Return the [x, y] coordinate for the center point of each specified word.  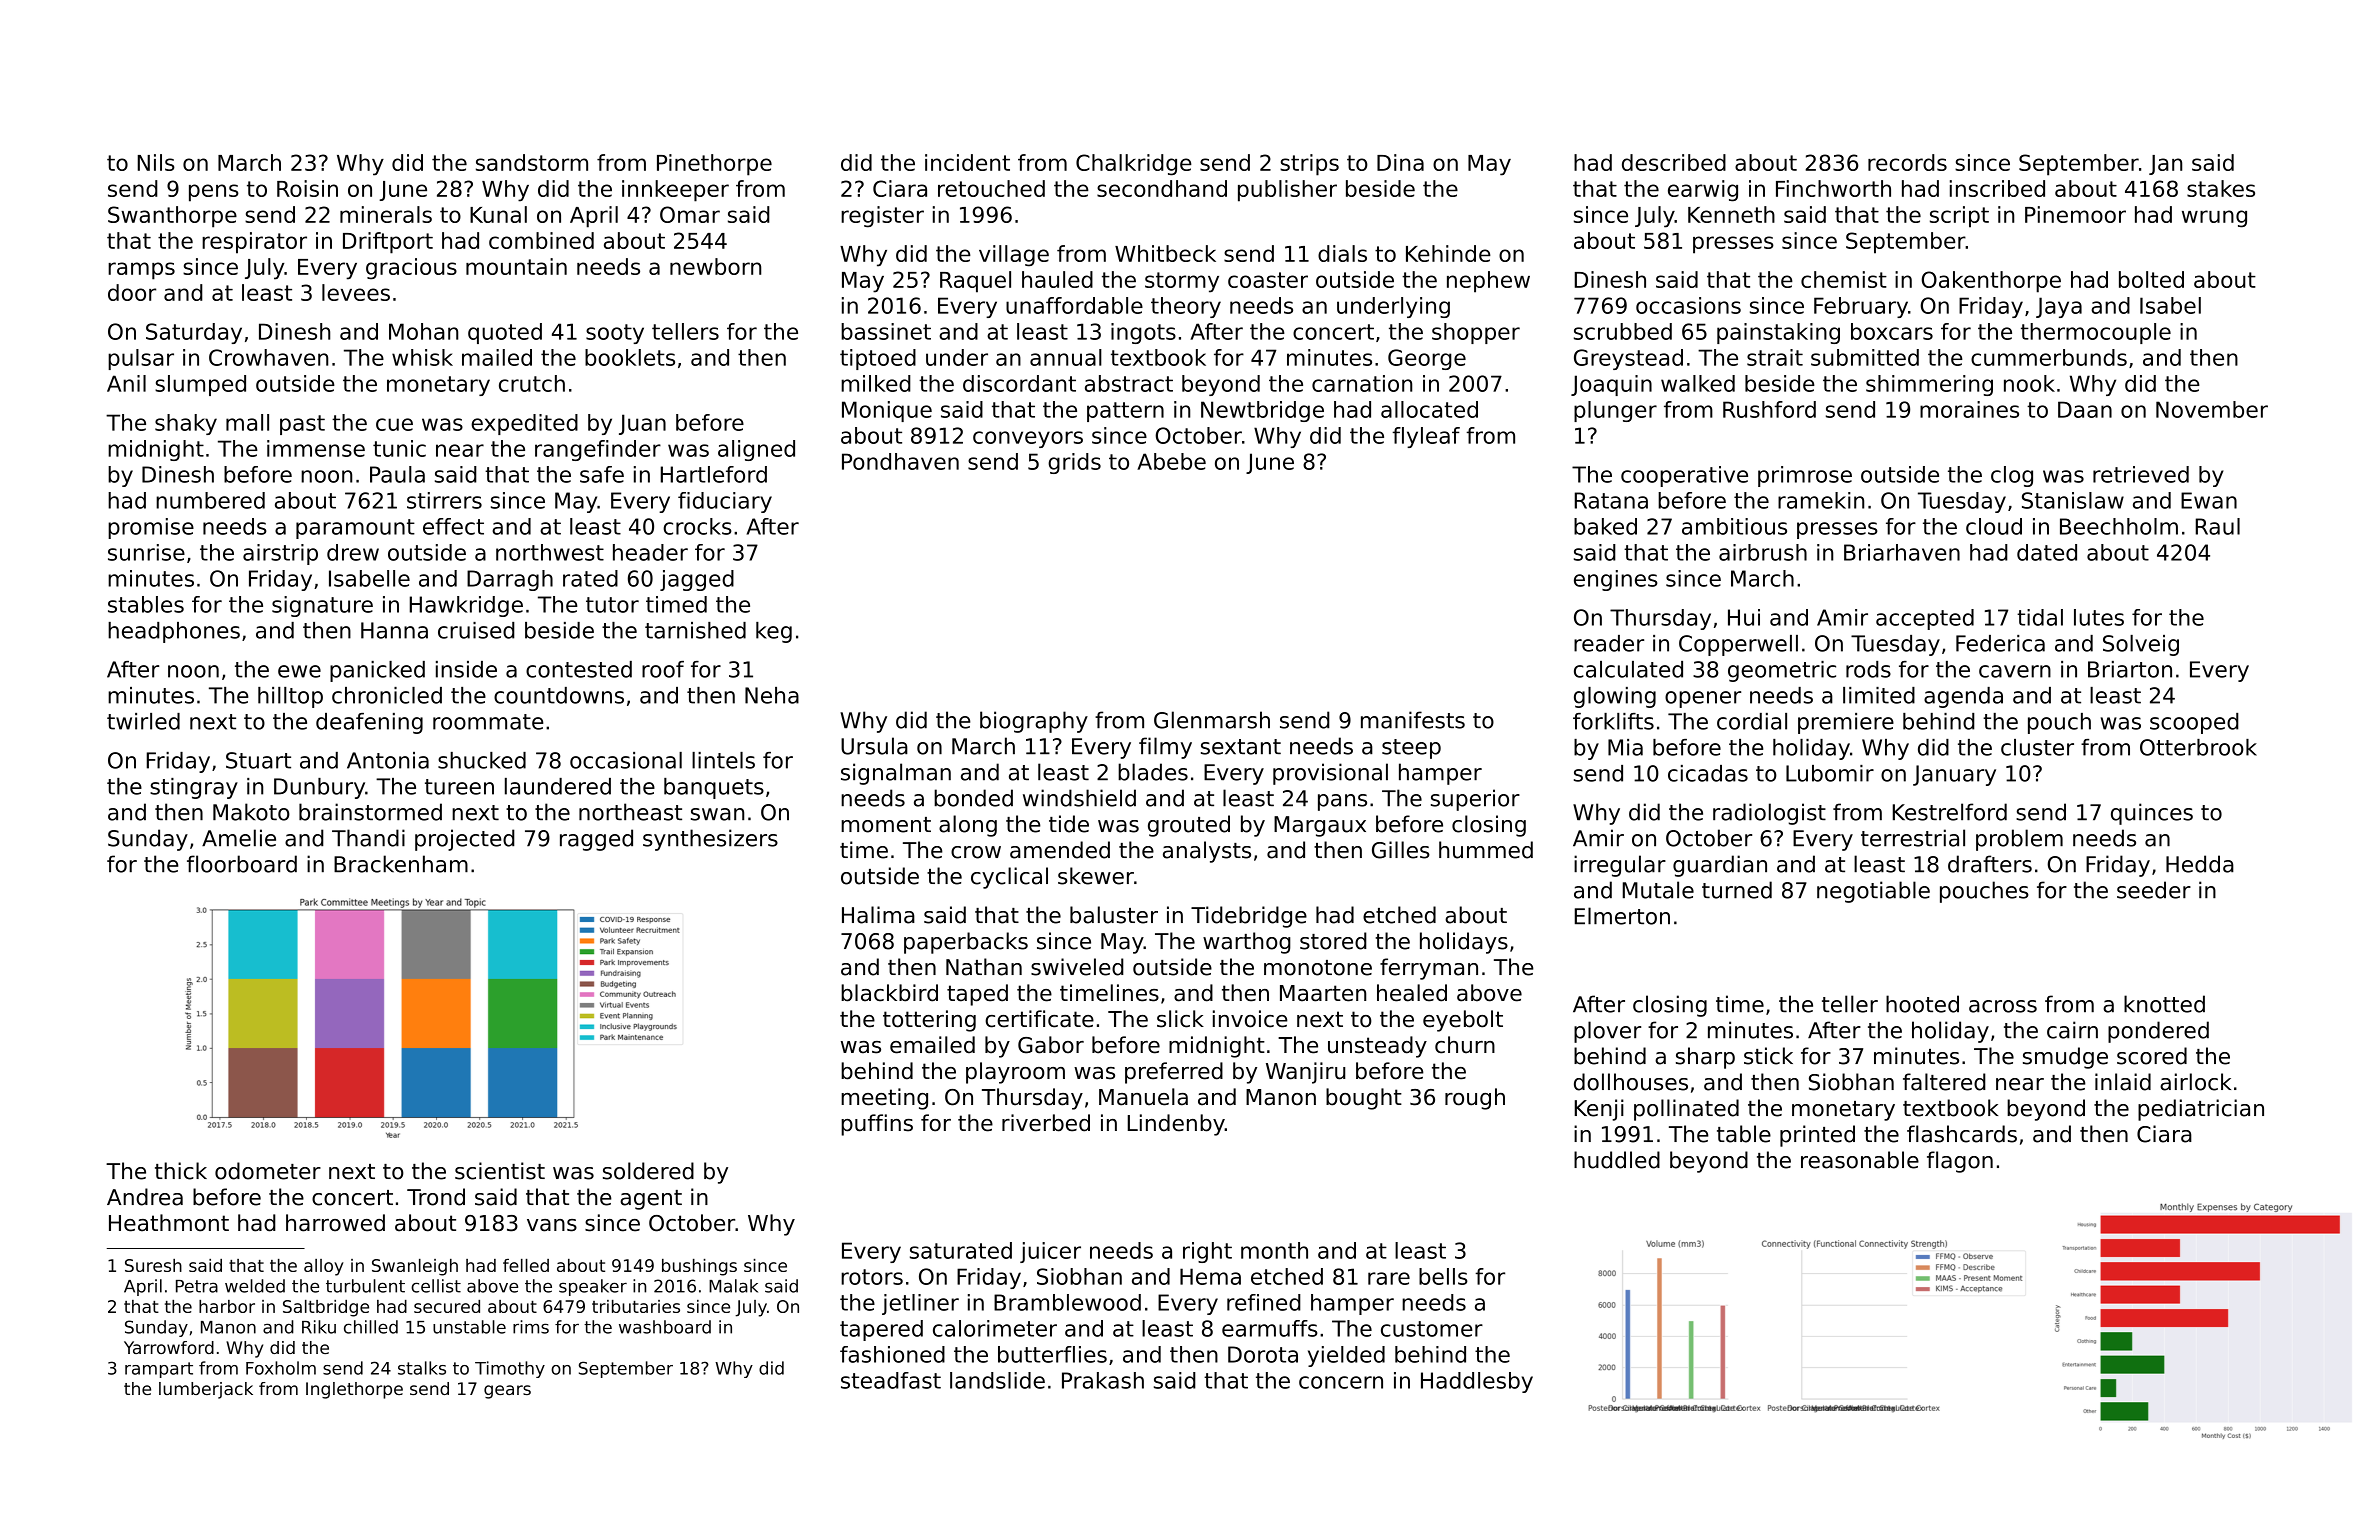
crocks [697, 526]
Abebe [1171, 461]
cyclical [1009, 878]
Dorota [1263, 1354]
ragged [596, 840]
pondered [2158, 1032]
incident [967, 162]
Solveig [2141, 645]
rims [531, 1327]
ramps [141, 271]
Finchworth [1833, 188]
